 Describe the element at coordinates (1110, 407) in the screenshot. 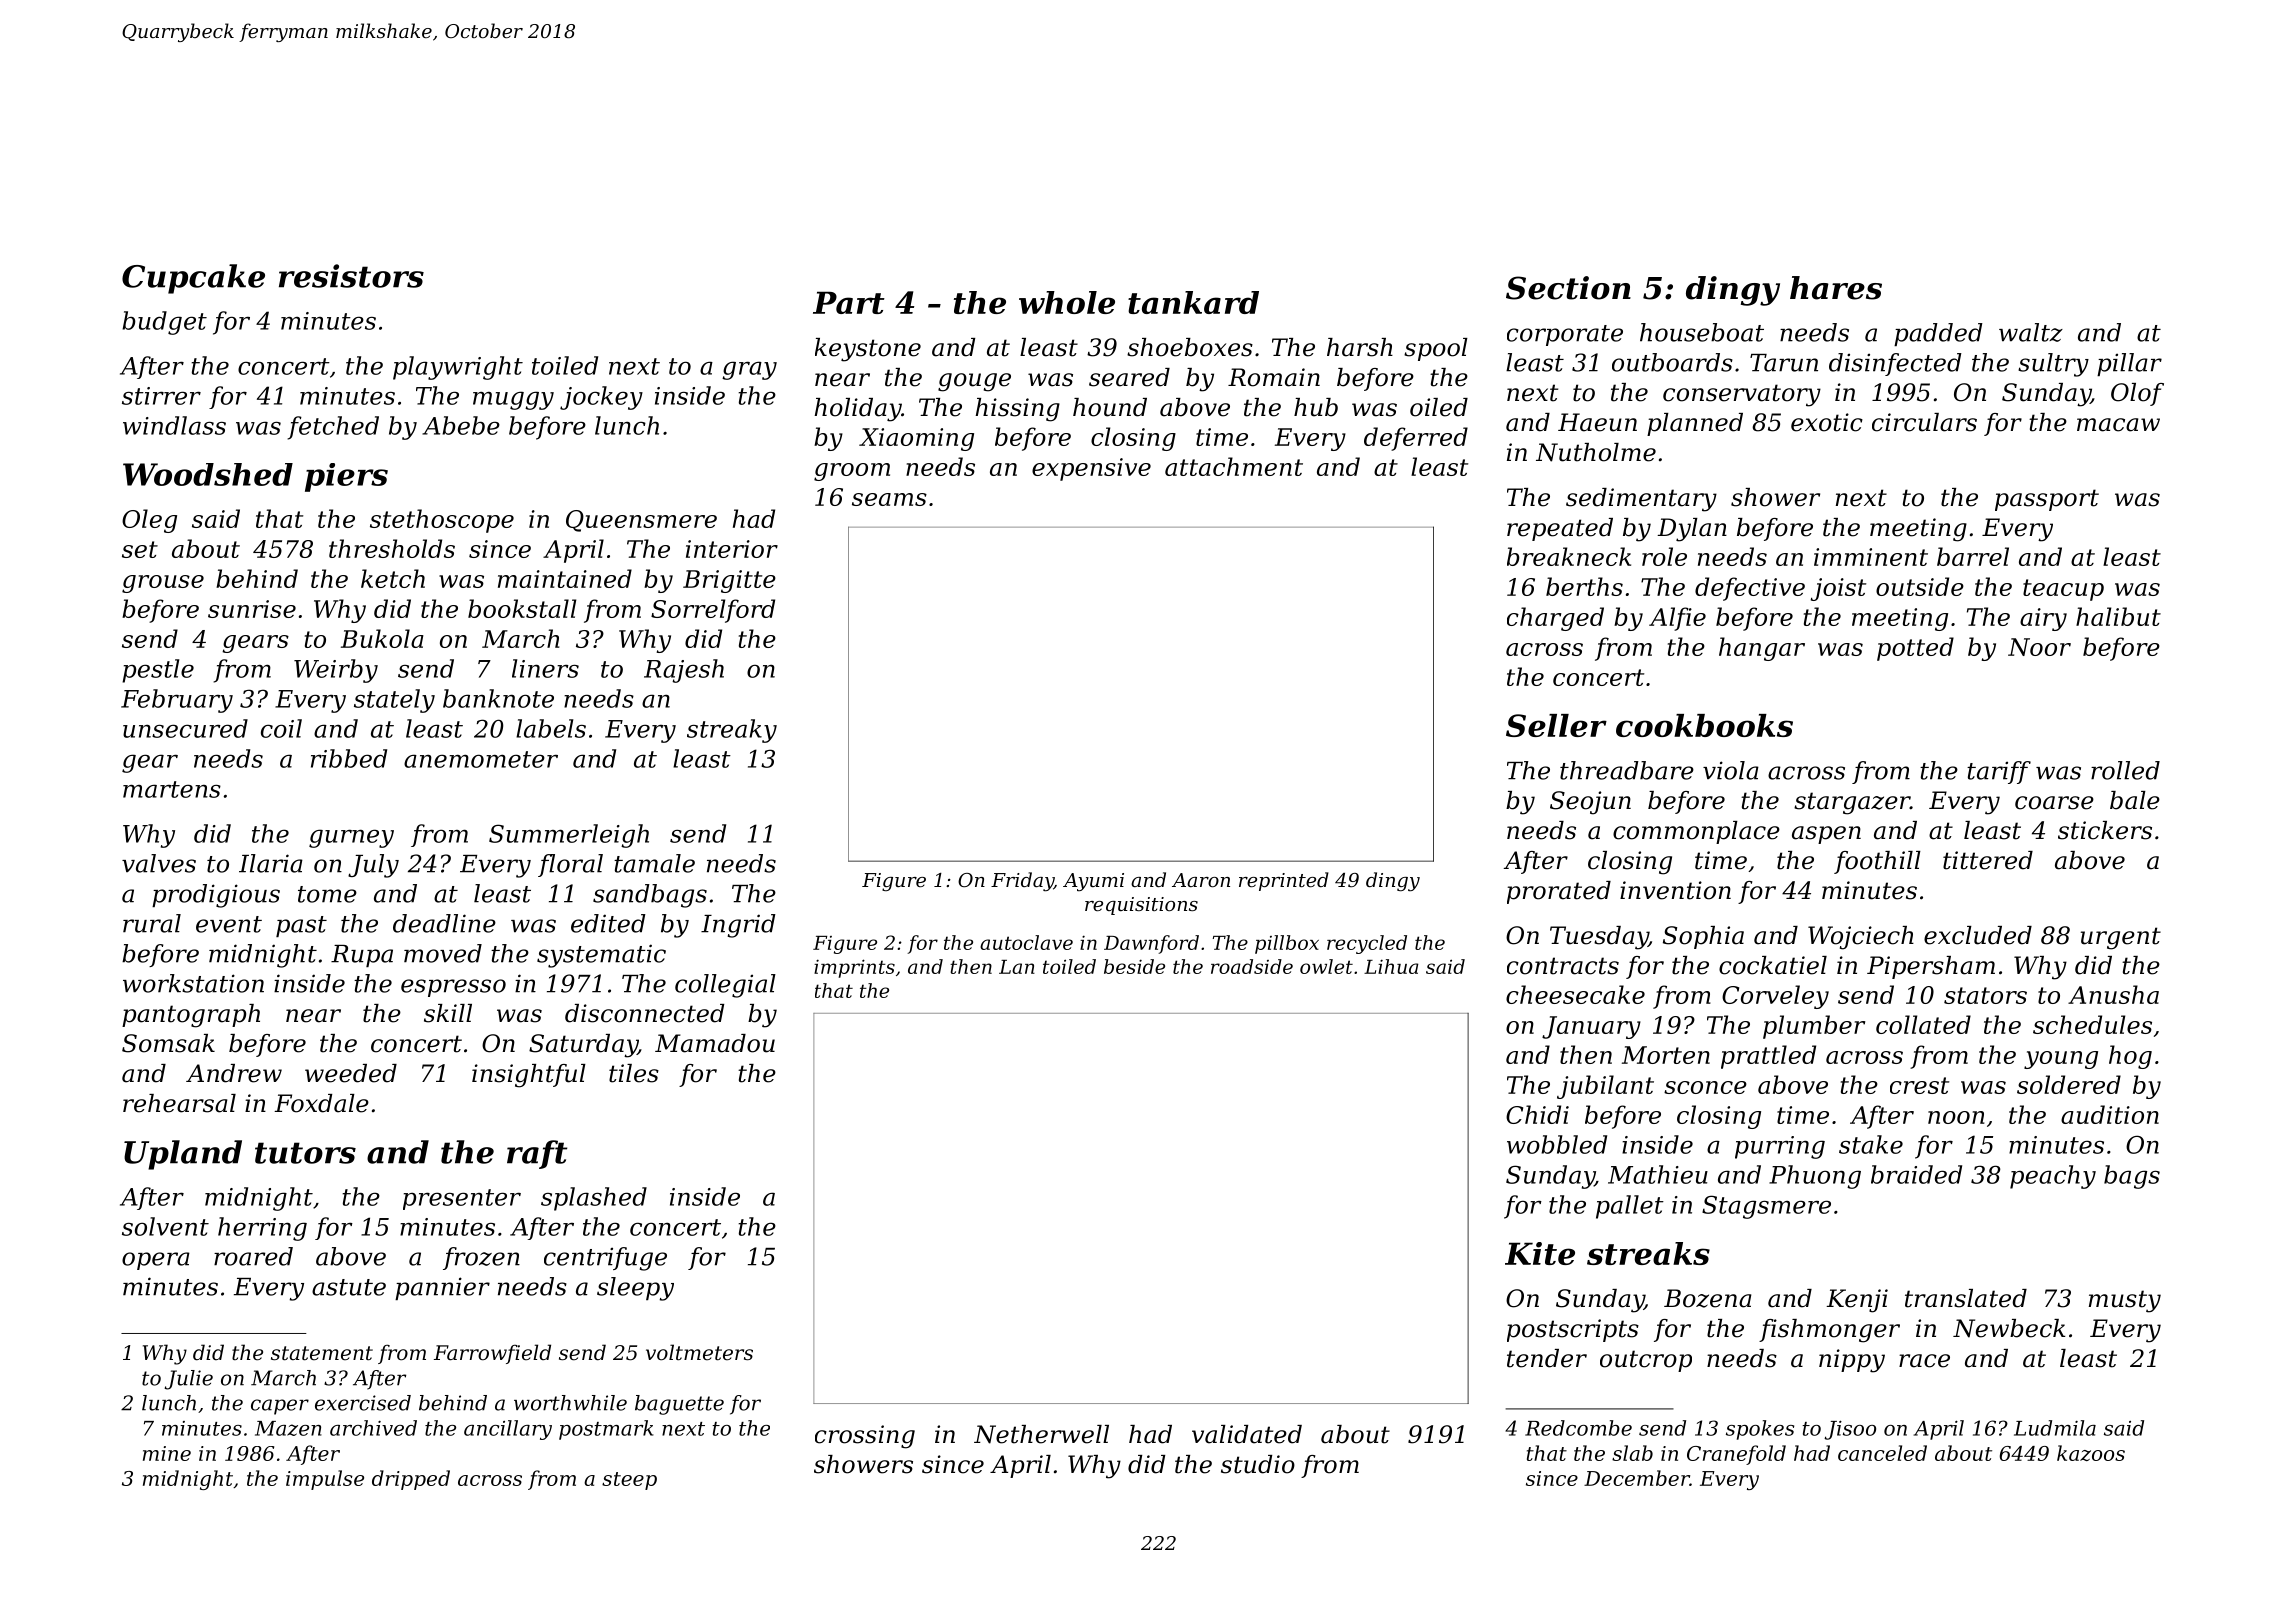

I see `hound` at that location.
